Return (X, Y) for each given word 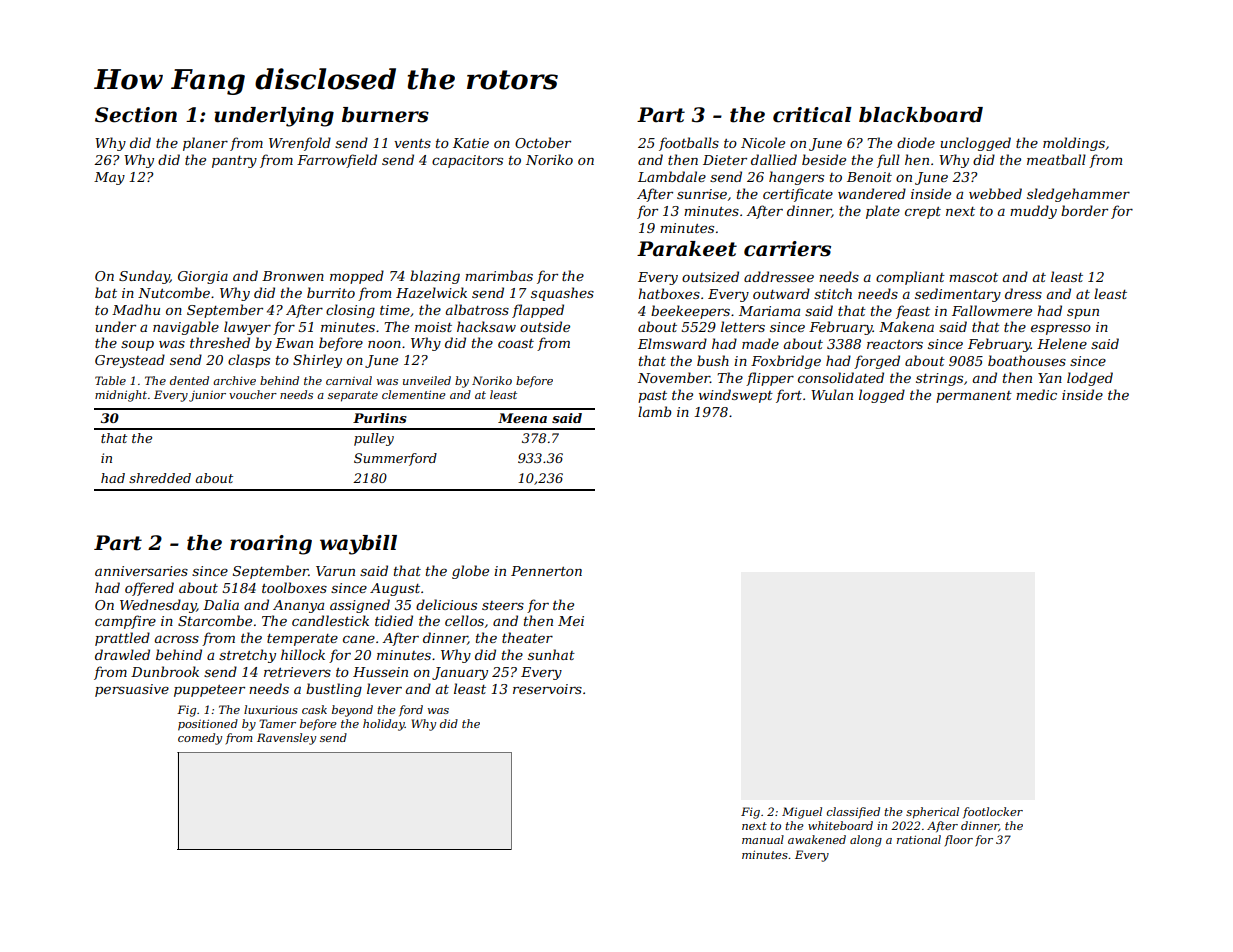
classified (853, 813)
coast (516, 343)
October (543, 142)
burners (385, 115)
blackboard (921, 115)
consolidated (841, 377)
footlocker (993, 812)
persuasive (132, 690)
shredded (160, 478)
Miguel (802, 813)
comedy (200, 739)
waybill (358, 545)
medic (1036, 394)
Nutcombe (174, 292)
